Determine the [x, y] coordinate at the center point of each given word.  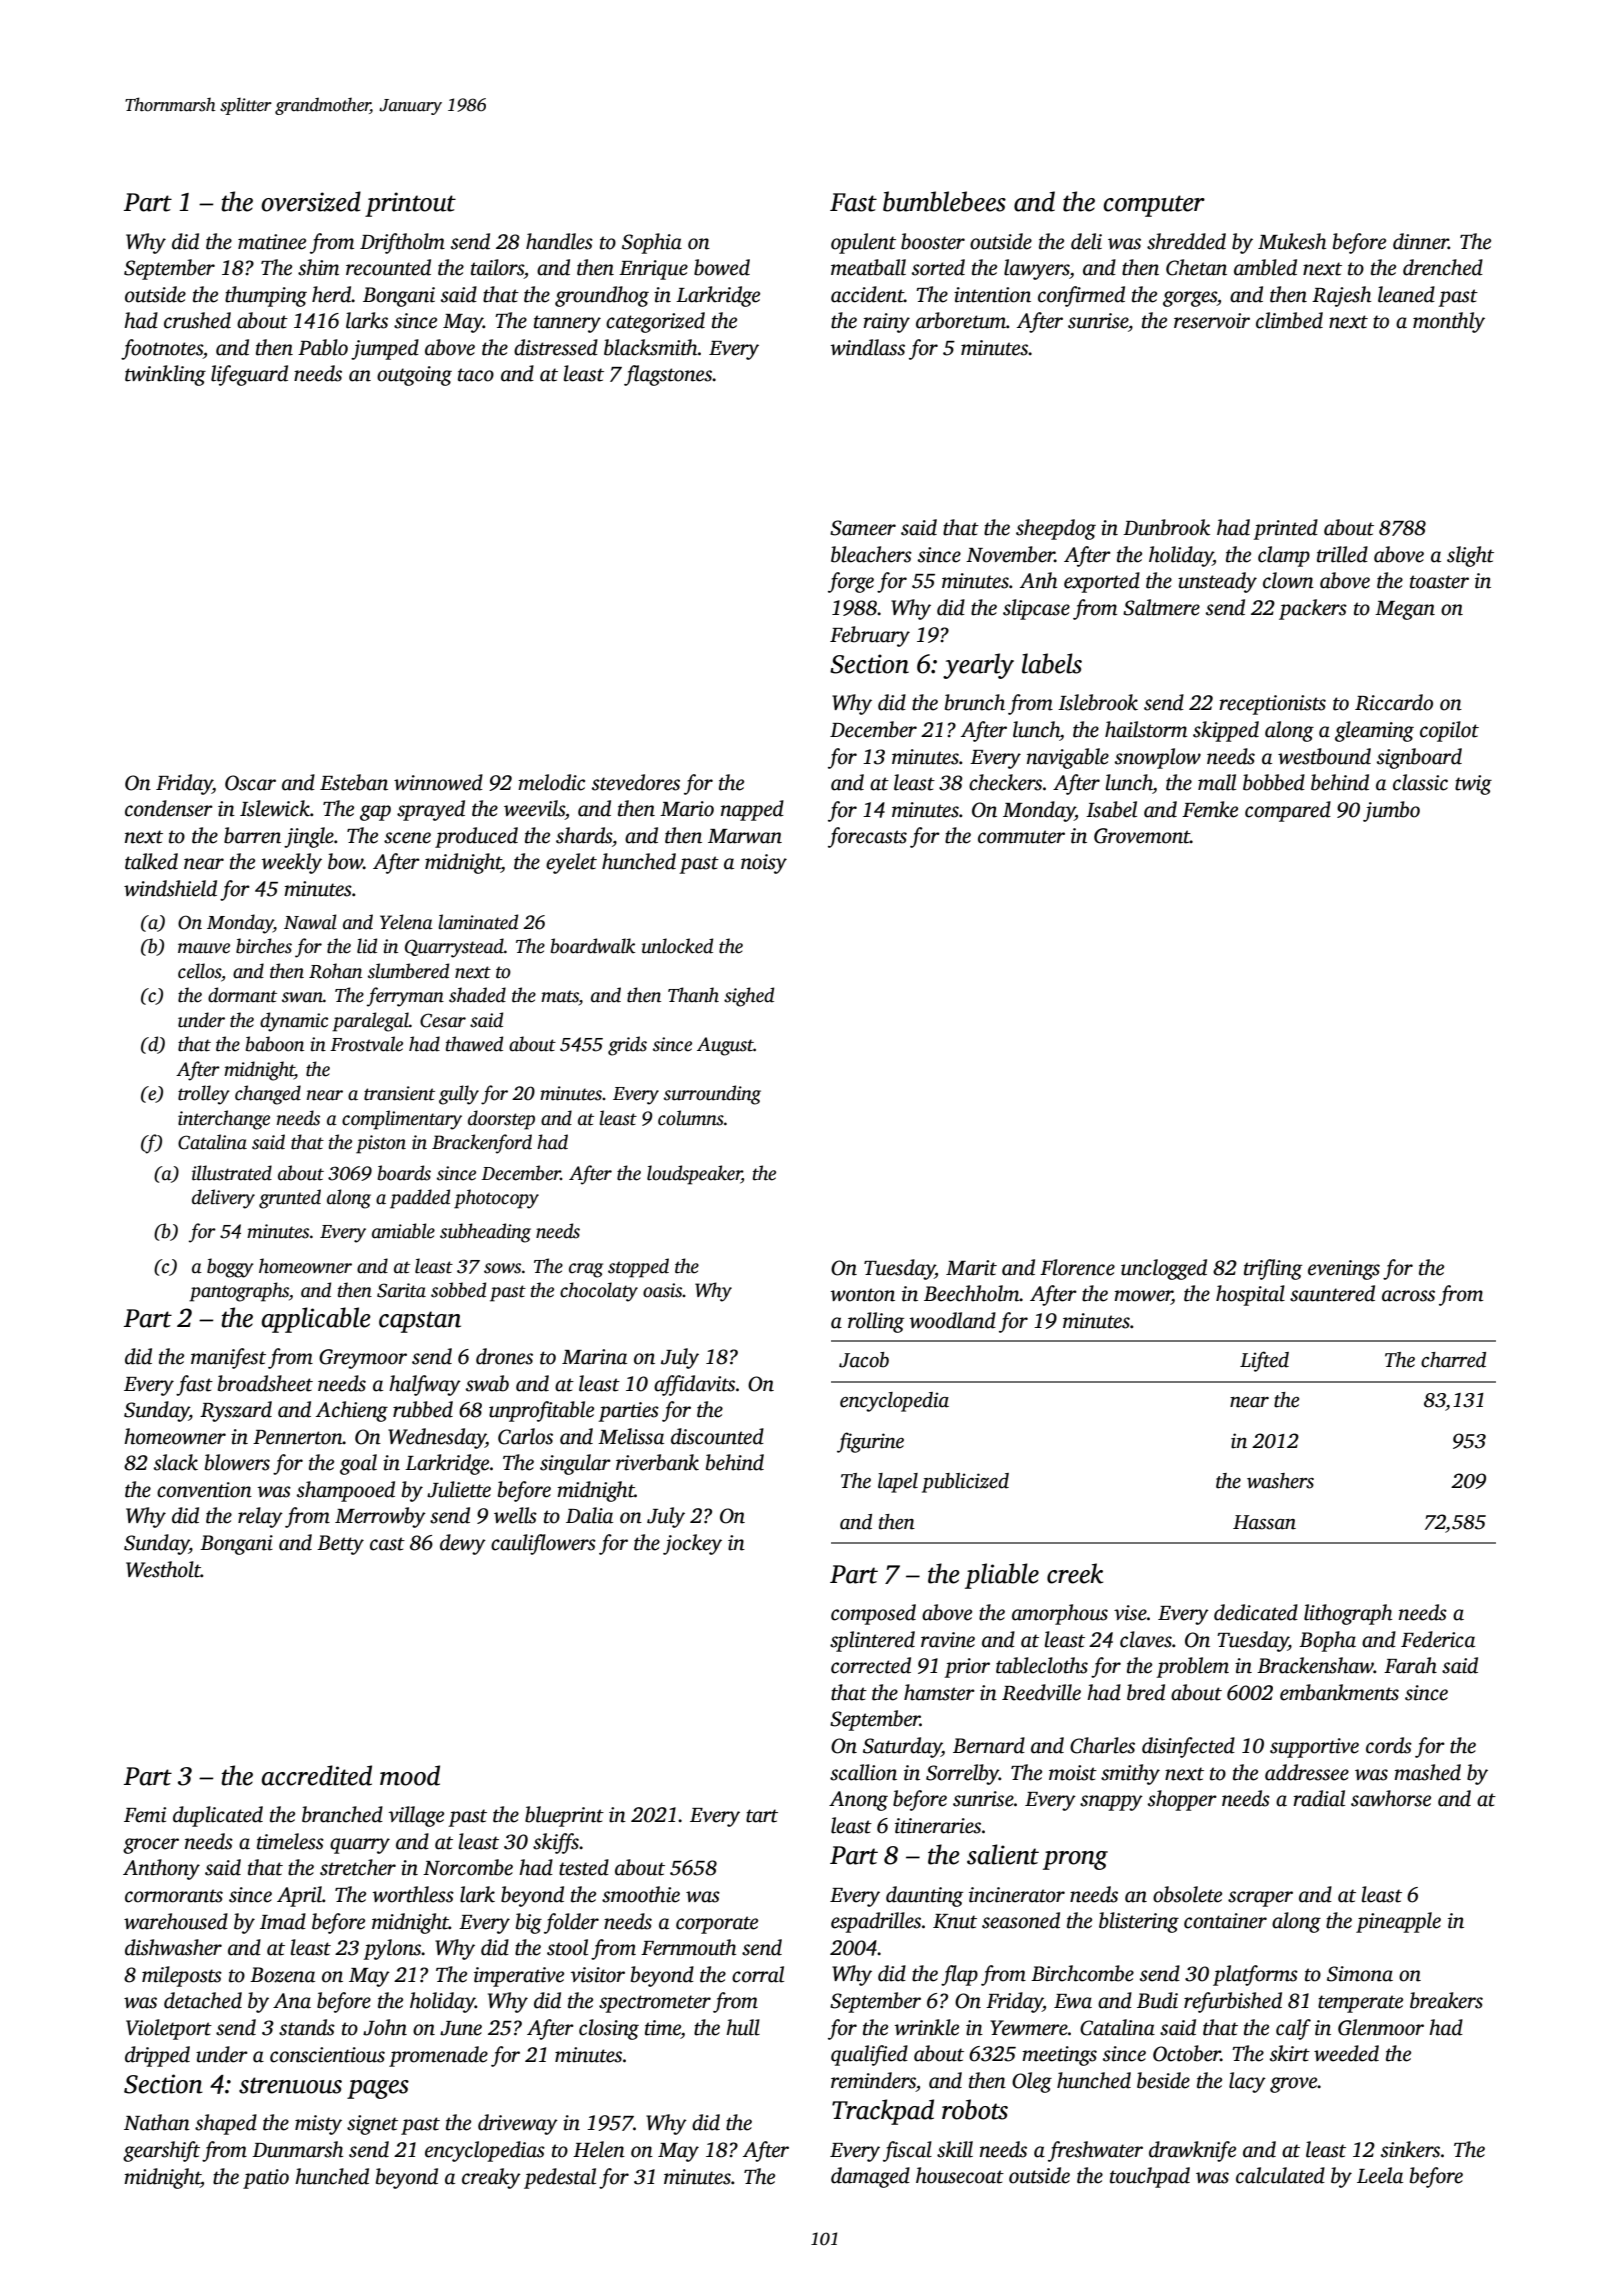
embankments [1339, 1692]
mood [410, 1775]
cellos [199, 971]
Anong [858, 1801]
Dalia [589, 1515]
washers [1280, 1481]
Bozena [282, 1975]
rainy [886, 323]
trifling [1273, 1269]
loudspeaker [694, 1175]
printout [410, 204]
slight [1470, 556]
